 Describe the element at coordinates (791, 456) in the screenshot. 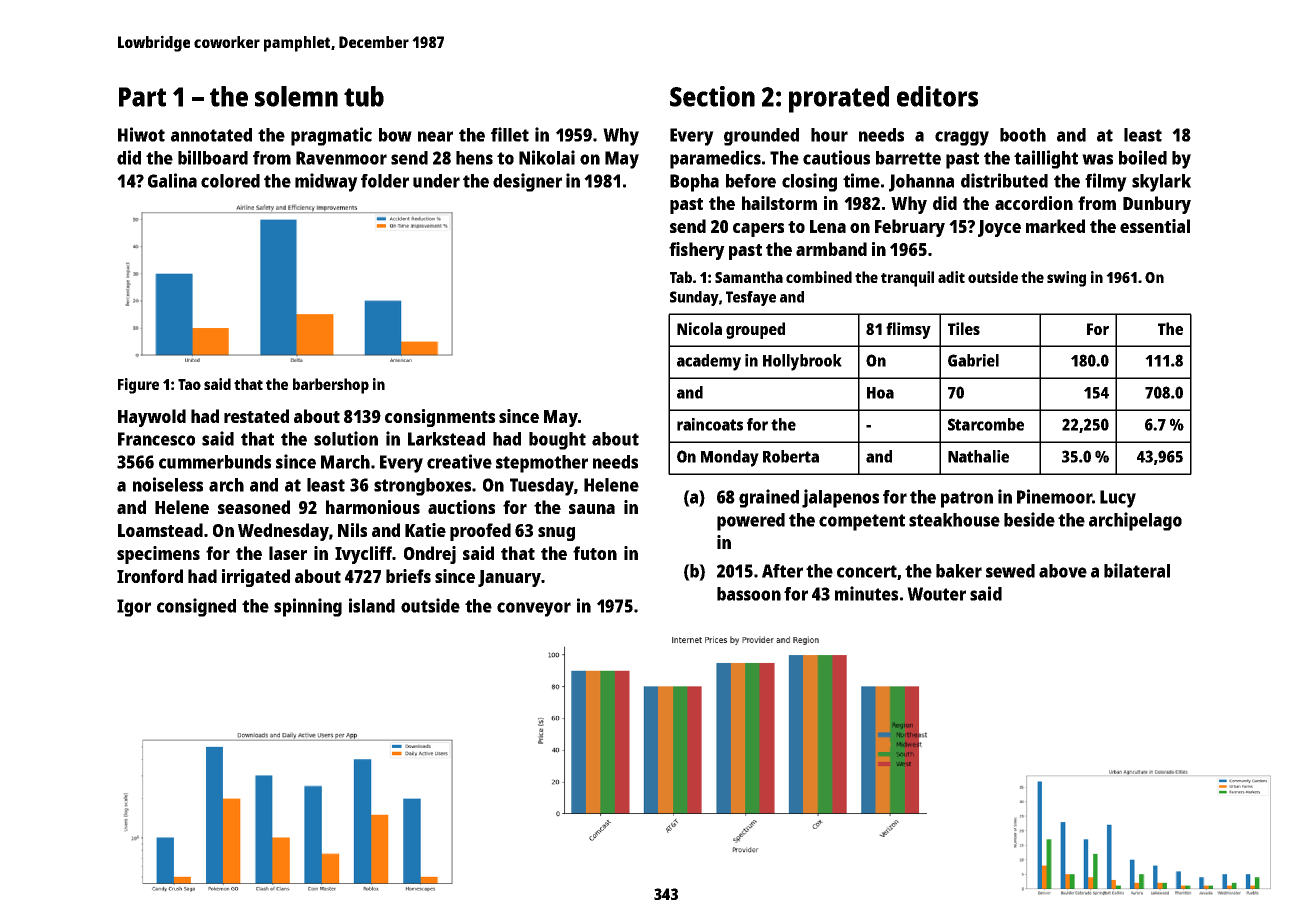

I see `Roberta` at that location.
